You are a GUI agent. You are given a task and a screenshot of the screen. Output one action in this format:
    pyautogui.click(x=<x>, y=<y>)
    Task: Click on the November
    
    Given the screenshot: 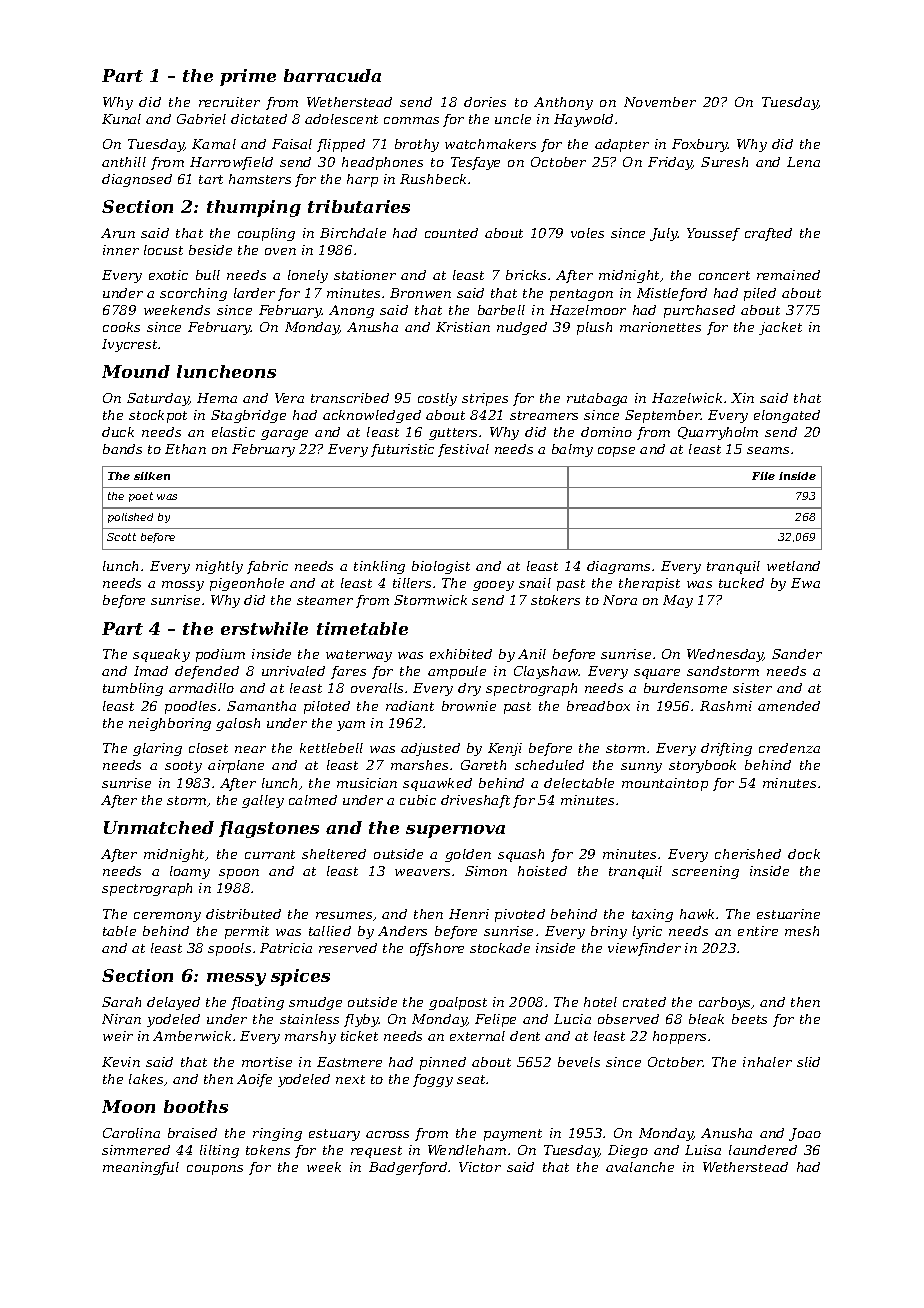 What is the action you would take?
    pyautogui.click(x=660, y=102)
